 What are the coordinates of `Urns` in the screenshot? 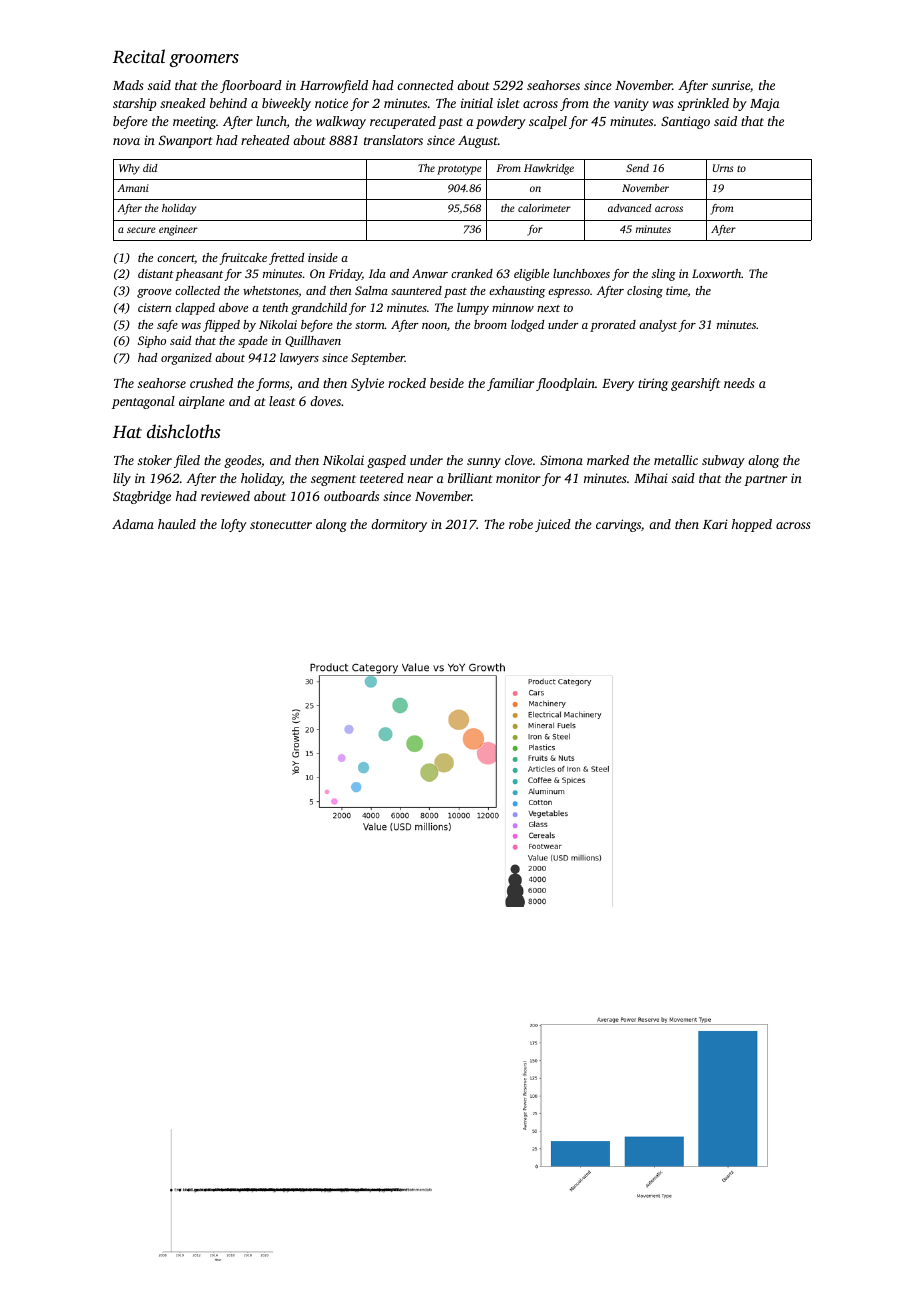 It's located at (723, 168).
